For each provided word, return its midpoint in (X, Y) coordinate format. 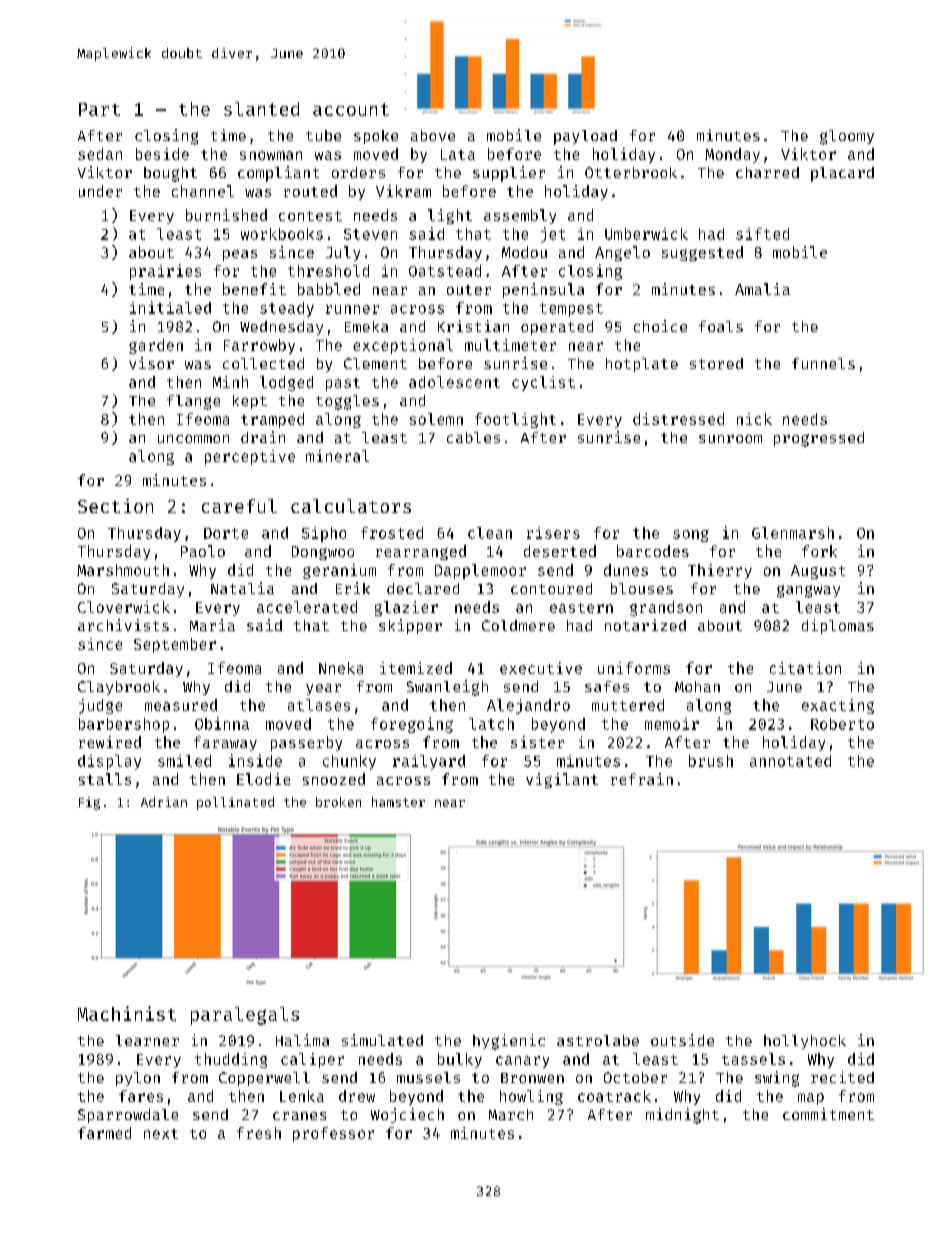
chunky (349, 762)
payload (585, 137)
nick (754, 419)
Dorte (226, 533)
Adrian (164, 802)
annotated (790, 761)
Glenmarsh (793, 533)
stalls (105, 779)
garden (156, 346)
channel (203, 191)
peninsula (543, 290)
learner (147, 1040)
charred (767, 172)
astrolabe (598, 1040)
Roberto (842, 724)
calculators (351, 506)
